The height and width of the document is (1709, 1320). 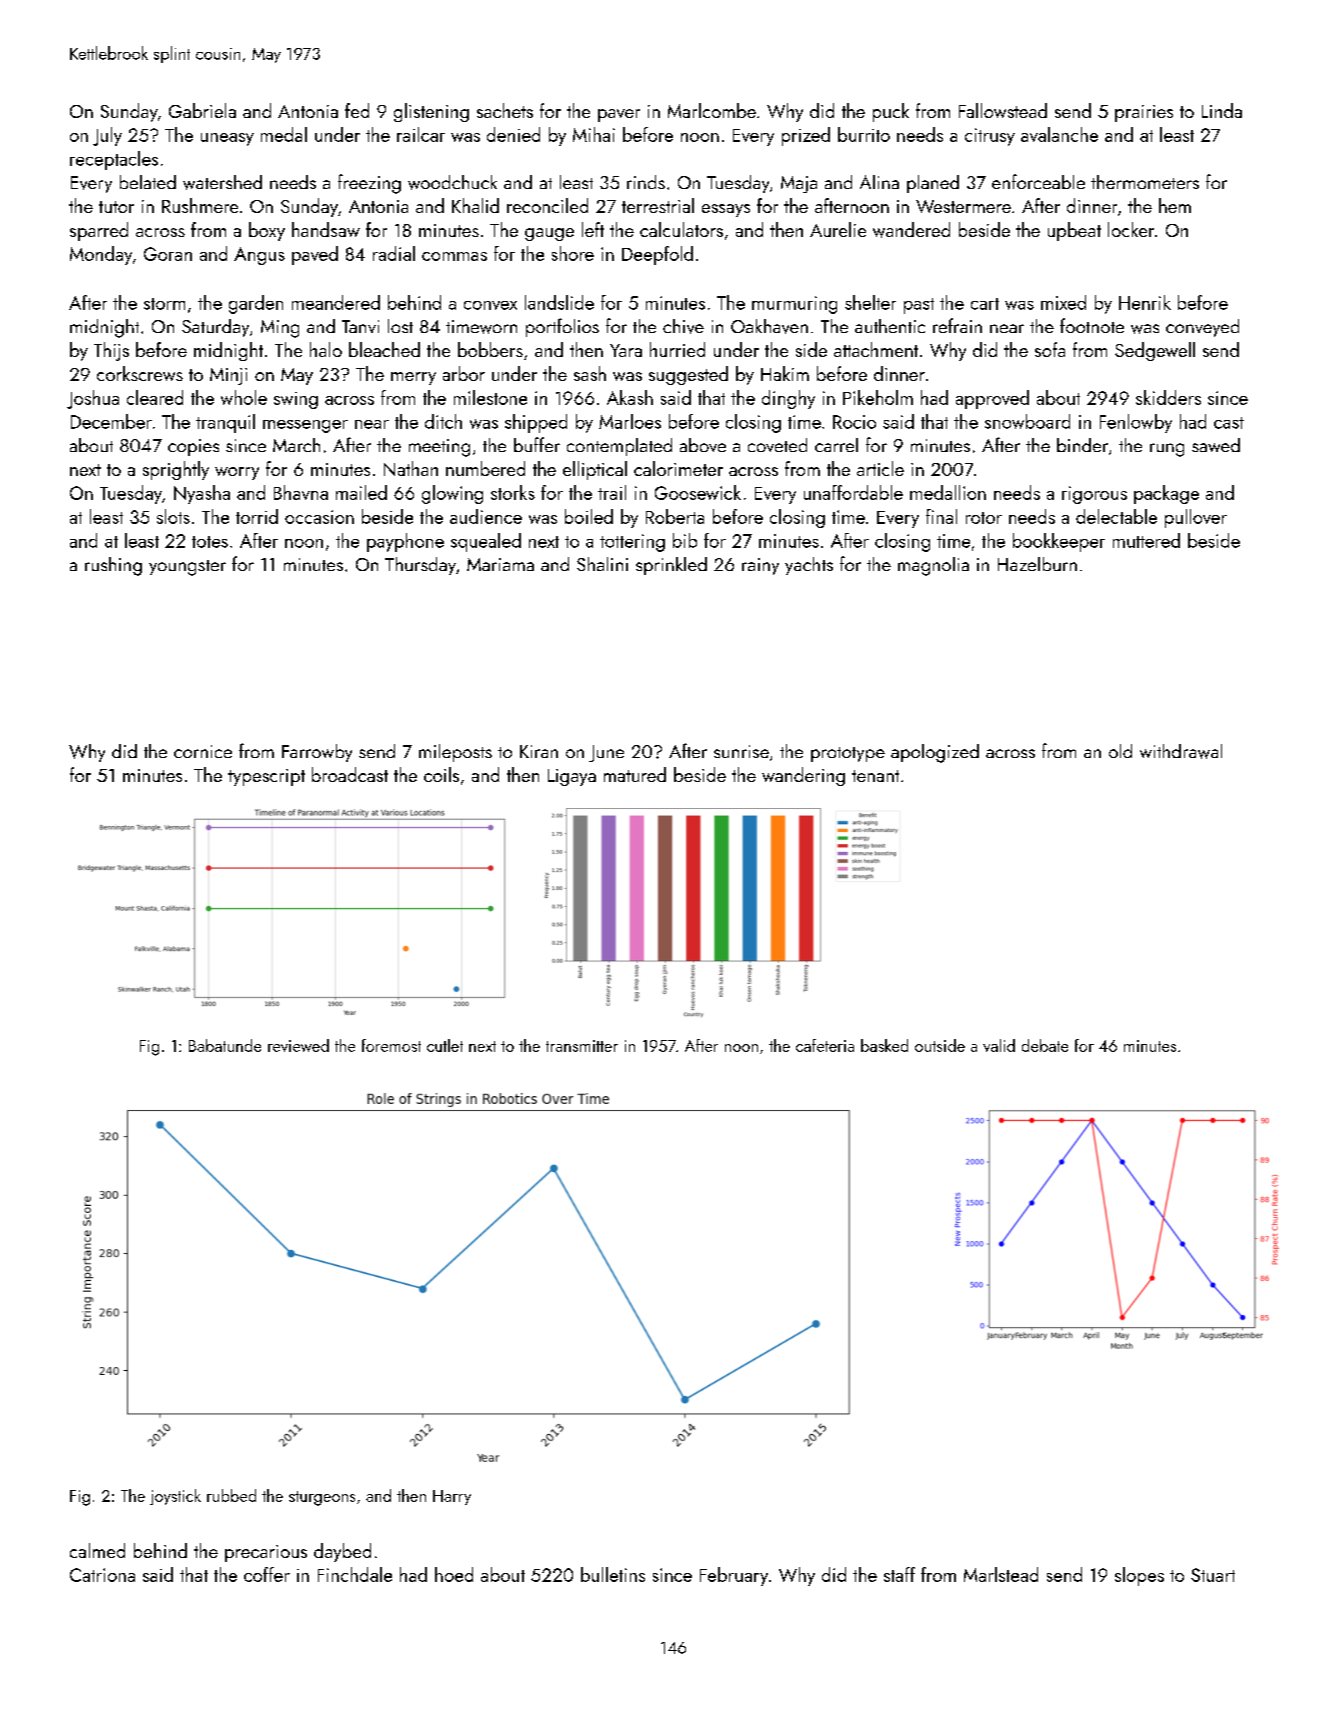 I want to click on transmitter, so click(x=582, y=1046).
